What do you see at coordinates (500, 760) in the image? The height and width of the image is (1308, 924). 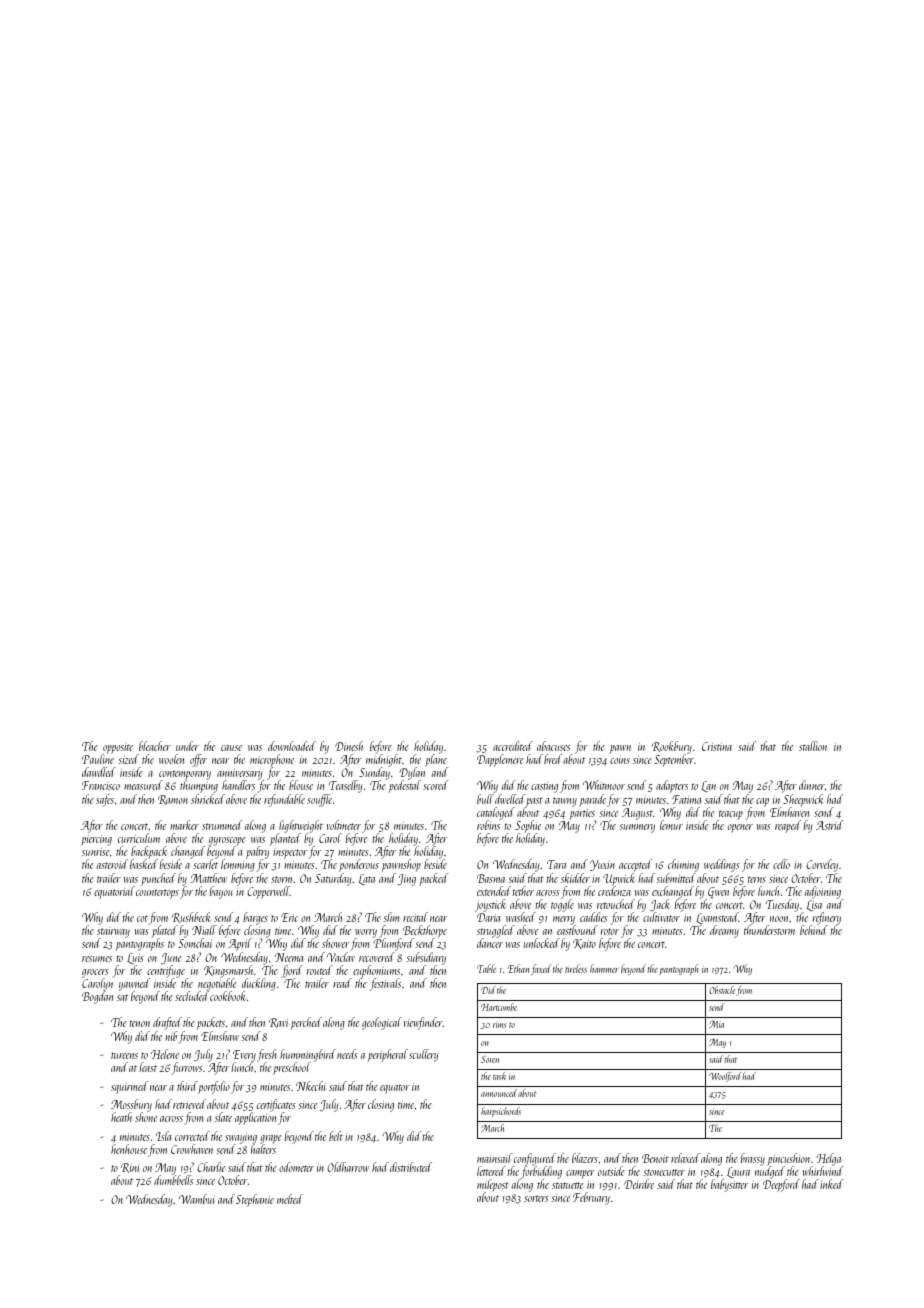 I see `Dapplemere` at bounding box center [500, 760].
